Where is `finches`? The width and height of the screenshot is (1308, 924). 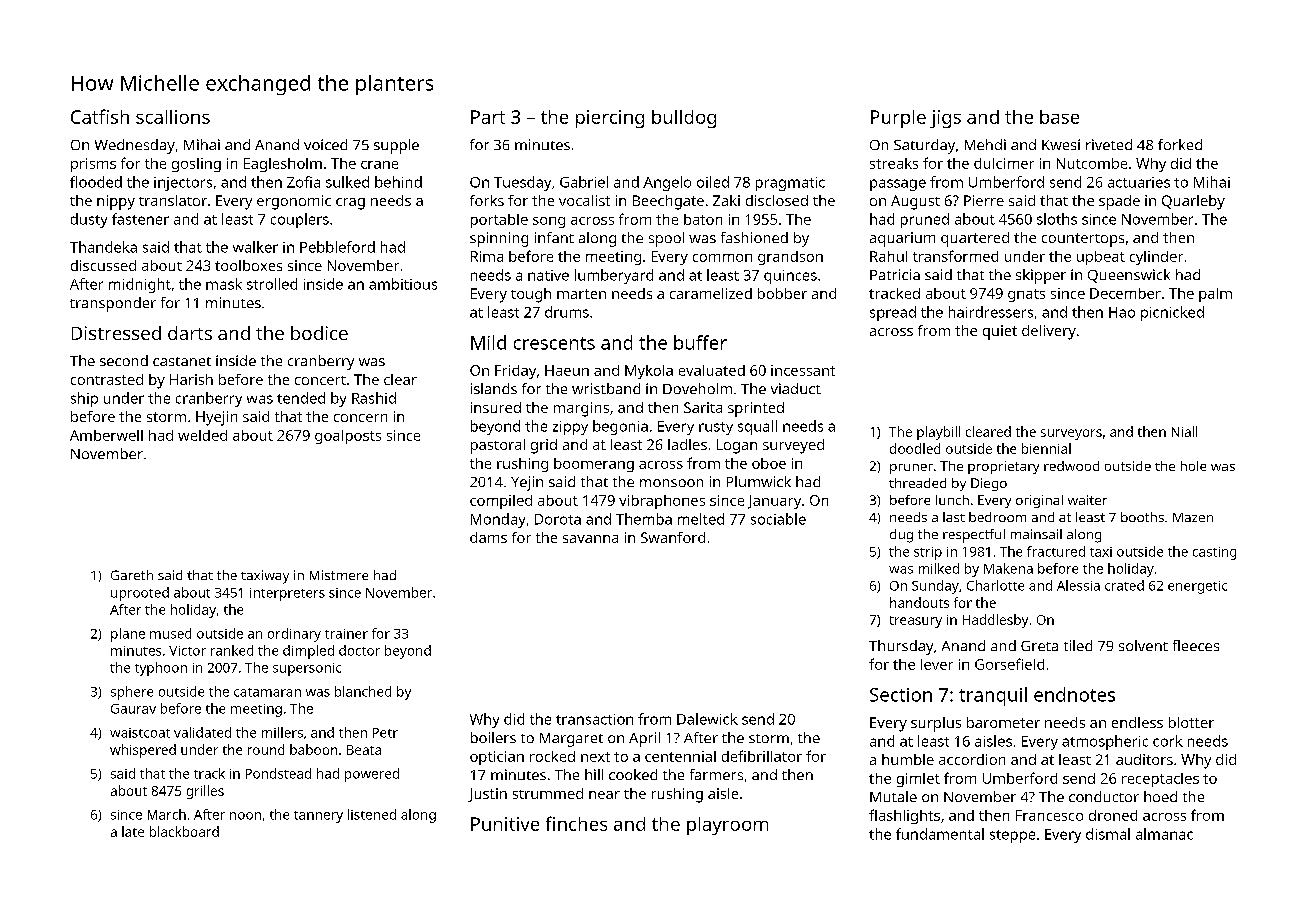
finches is located at coordinates (576, 823).
